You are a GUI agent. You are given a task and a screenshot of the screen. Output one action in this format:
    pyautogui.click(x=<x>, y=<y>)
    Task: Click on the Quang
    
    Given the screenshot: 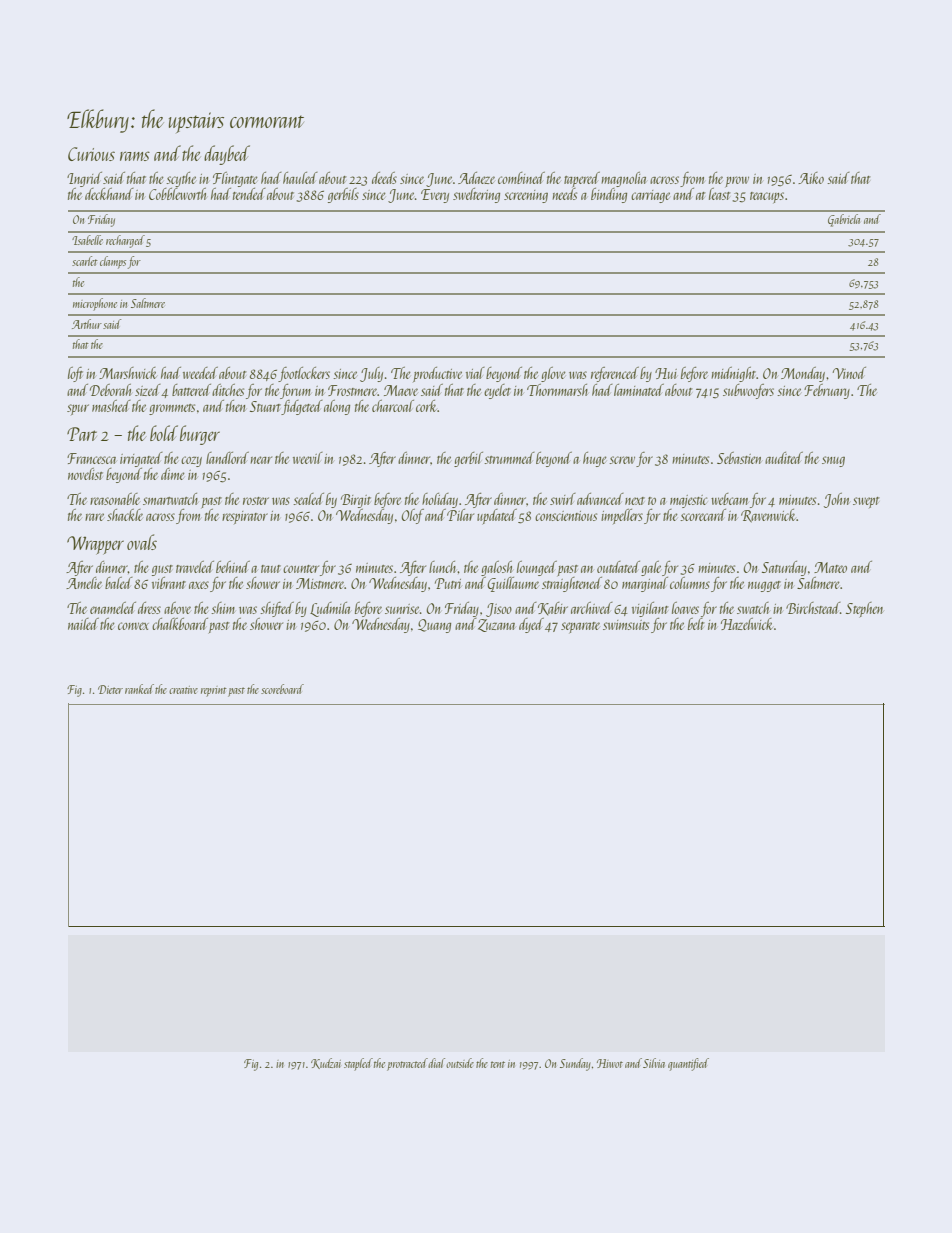 What is the action you would take?
    pyautogui.click(x=434, y=626)
